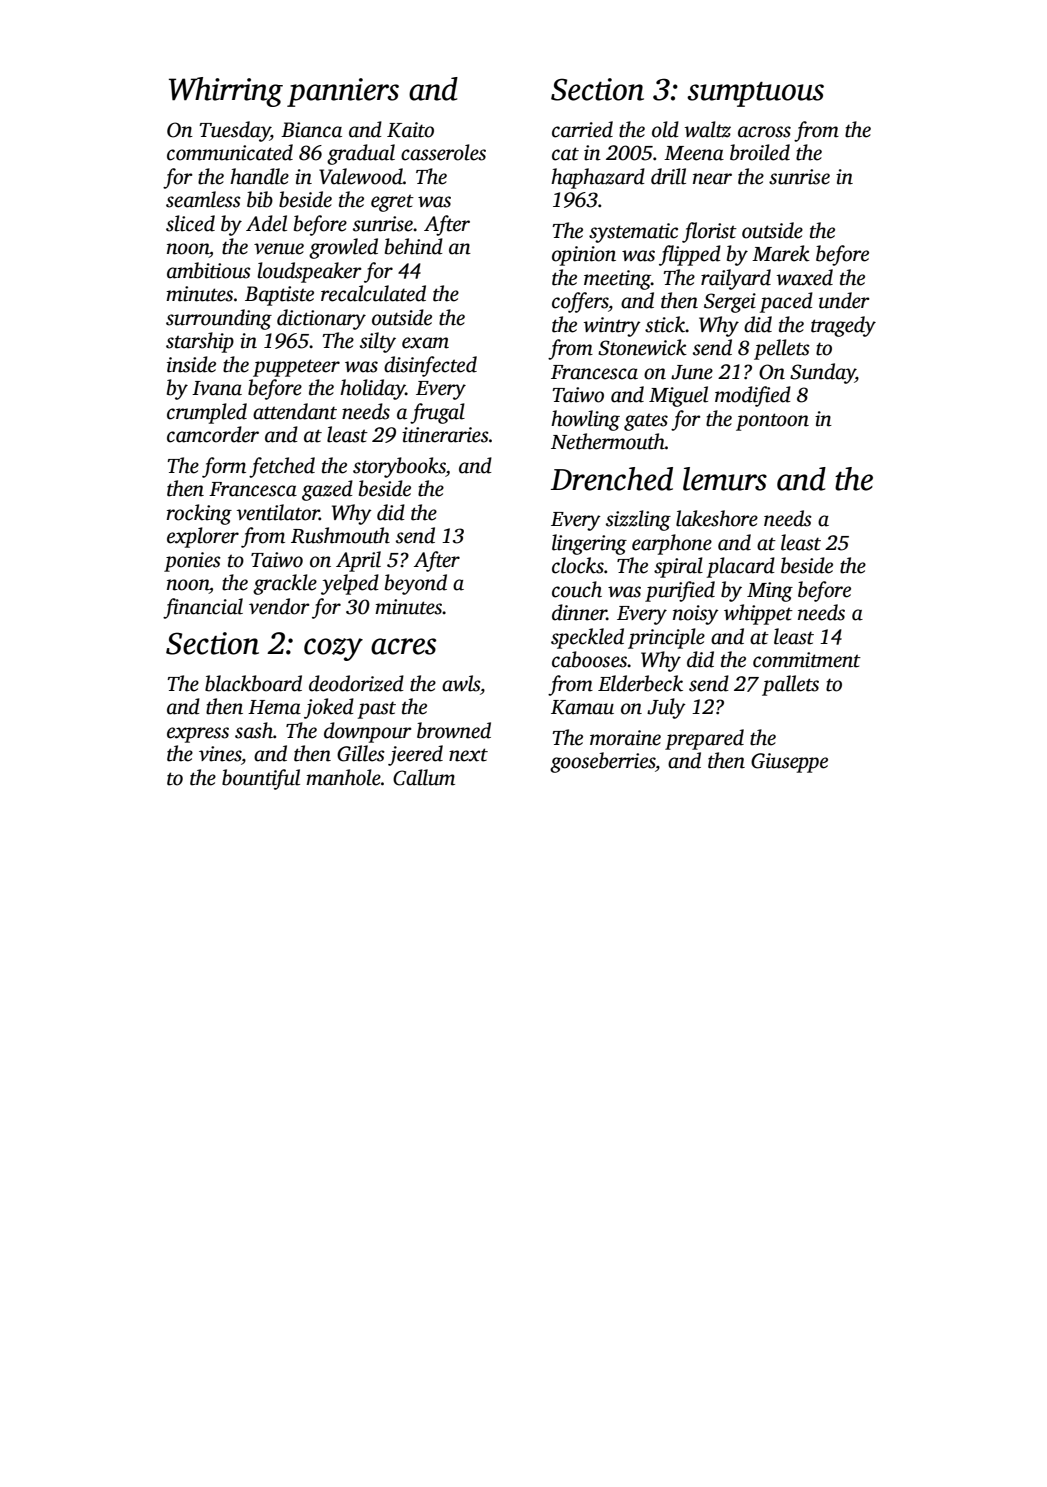 The image size is (1047, 1487). Describe the element at coordinates (584, 256) in the page. I see `opinion` at that location.
